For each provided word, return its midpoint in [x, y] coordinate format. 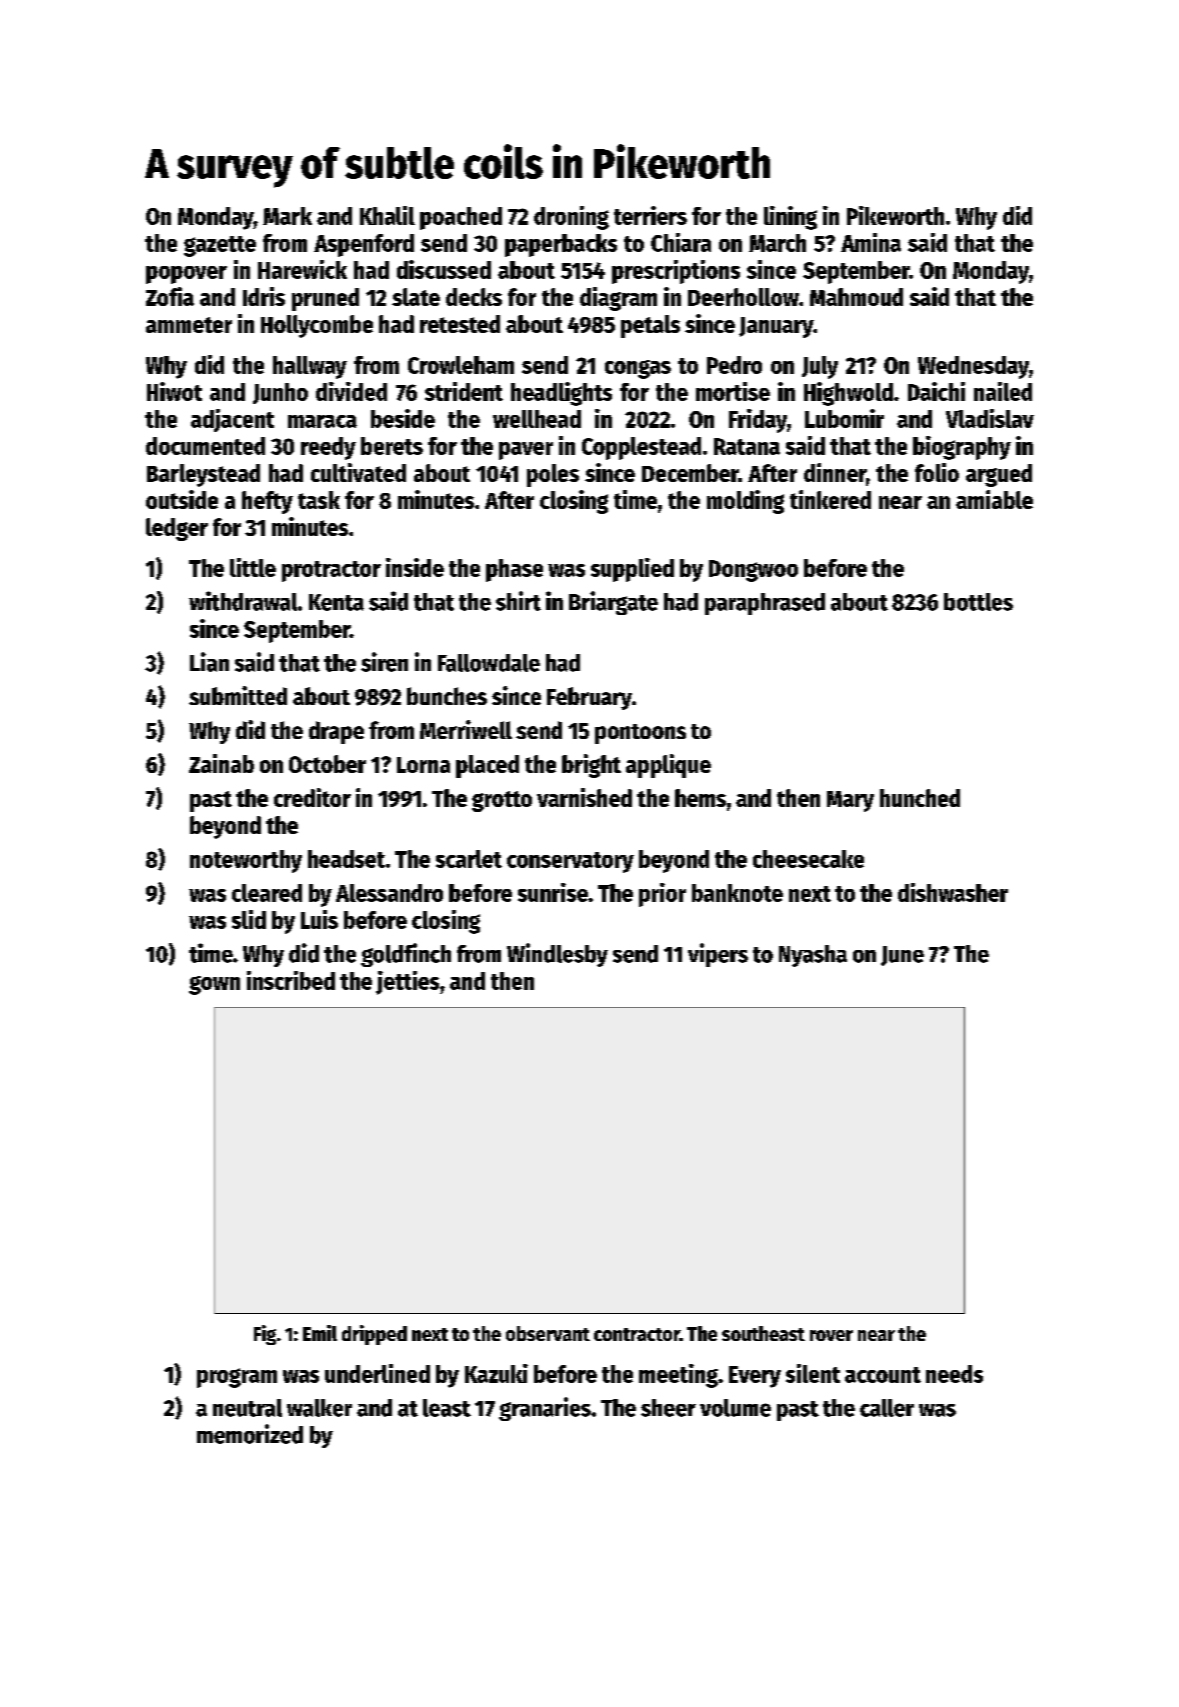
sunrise [553, 892]
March [777, 243]
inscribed [291, 980]
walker [319, 1408]
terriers [650, 215]
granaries [545, 1409]
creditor [312, 797]
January [776, 327]
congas [638, 369]
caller [887, 1408]
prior [662, 895]
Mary [850, 801]
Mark [287, 216]
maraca [322, 421]
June [902, 956]
